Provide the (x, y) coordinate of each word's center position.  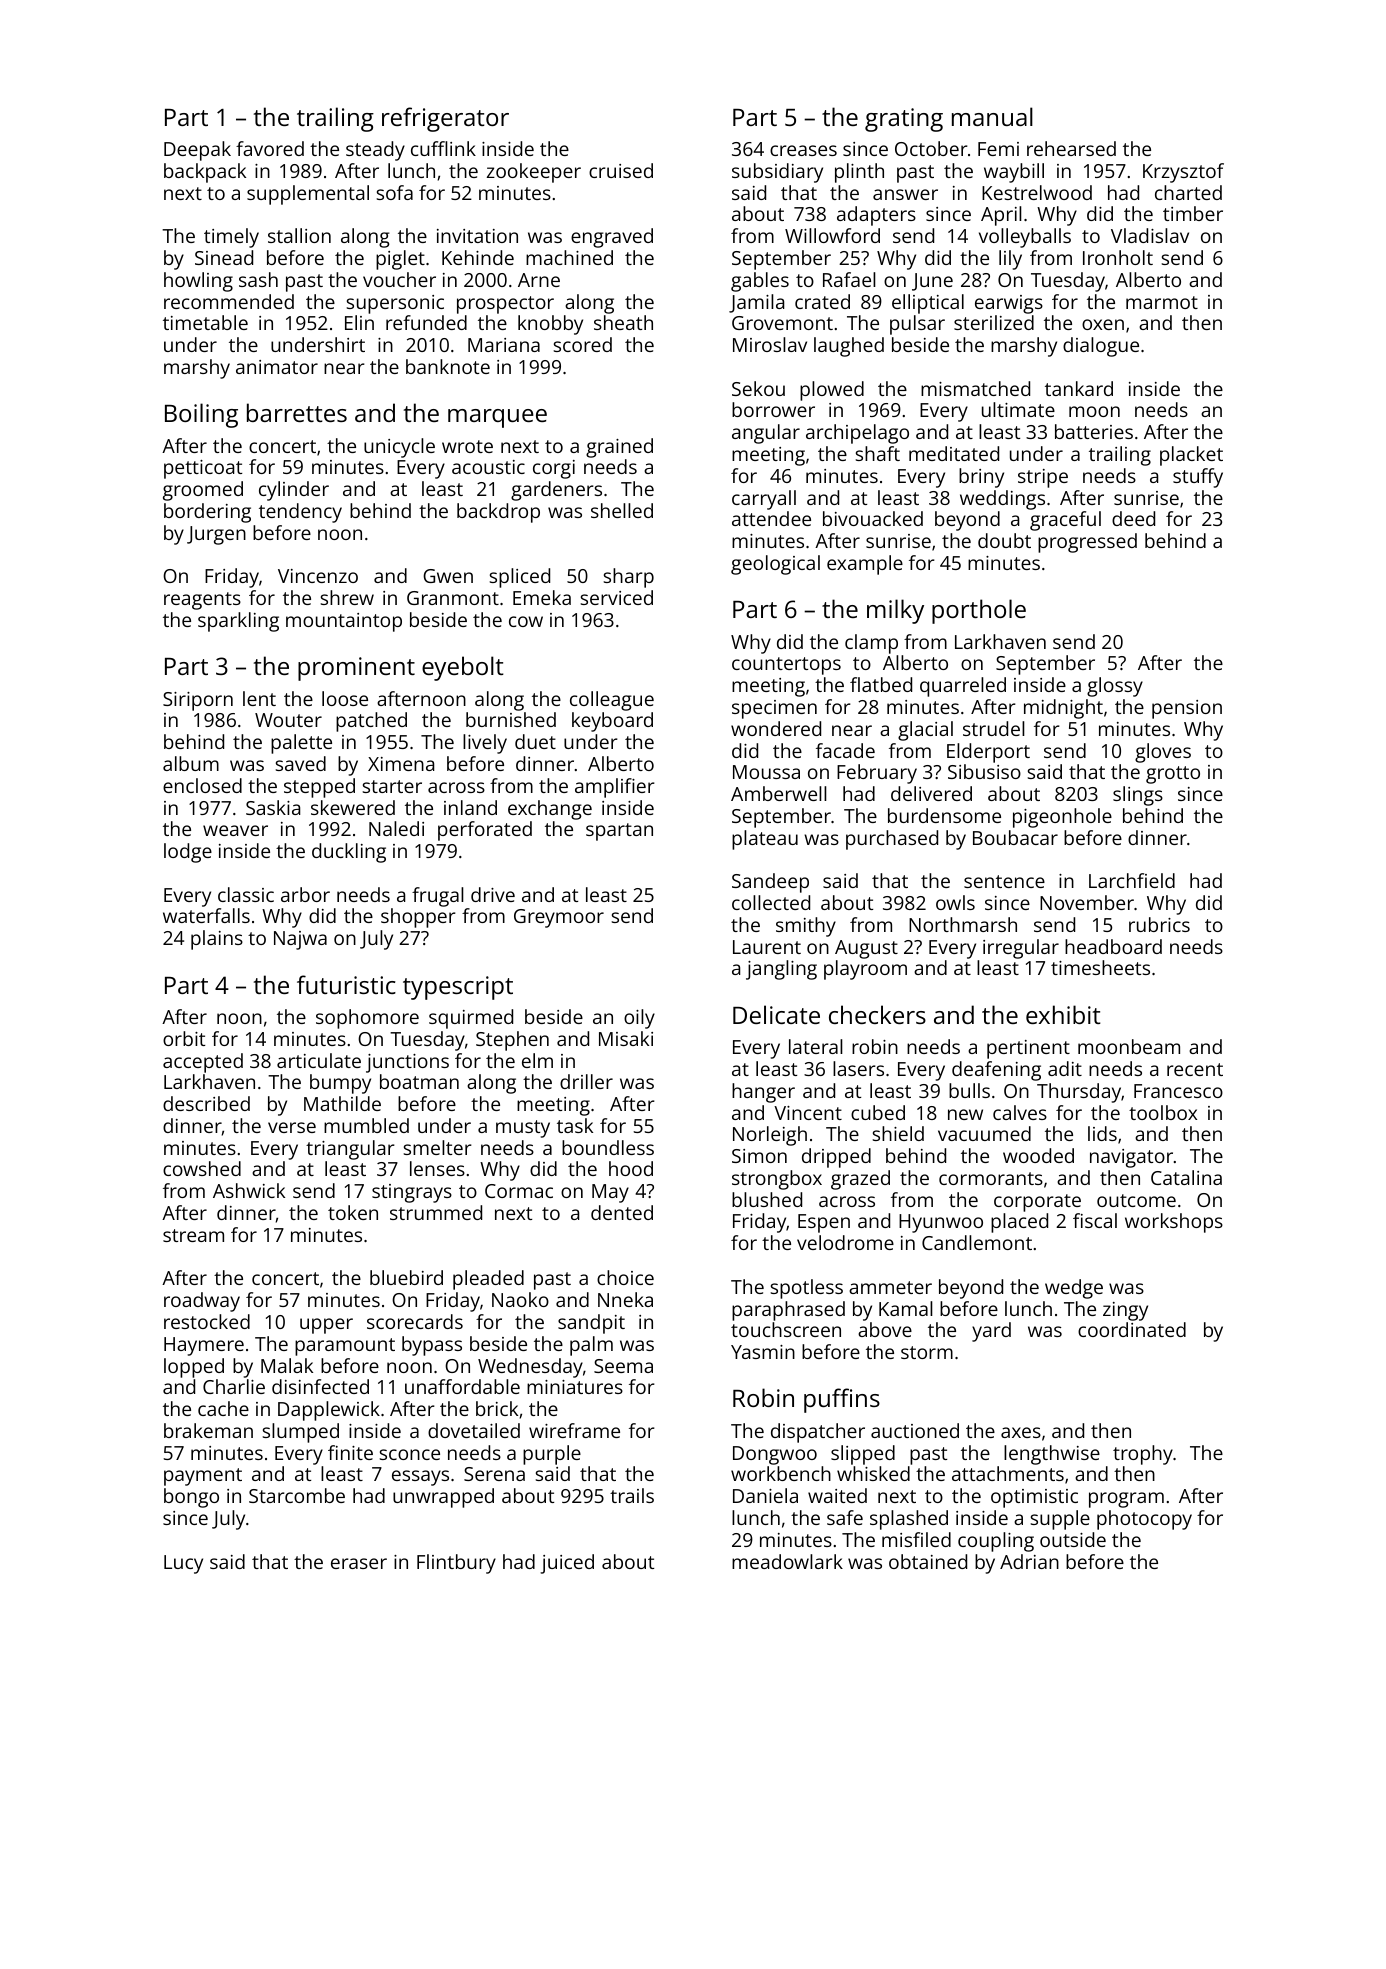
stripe (1043, 478)
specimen (774, 709)
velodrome (845, 1242)
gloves (1163, 753)
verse (292, 1127)
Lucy (183, 1564)
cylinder (294, 491)
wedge (1074, 1289)
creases (803, 150)
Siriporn (198, 701)
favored (270, 148)
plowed (832, 391)
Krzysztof (1183, 173)
